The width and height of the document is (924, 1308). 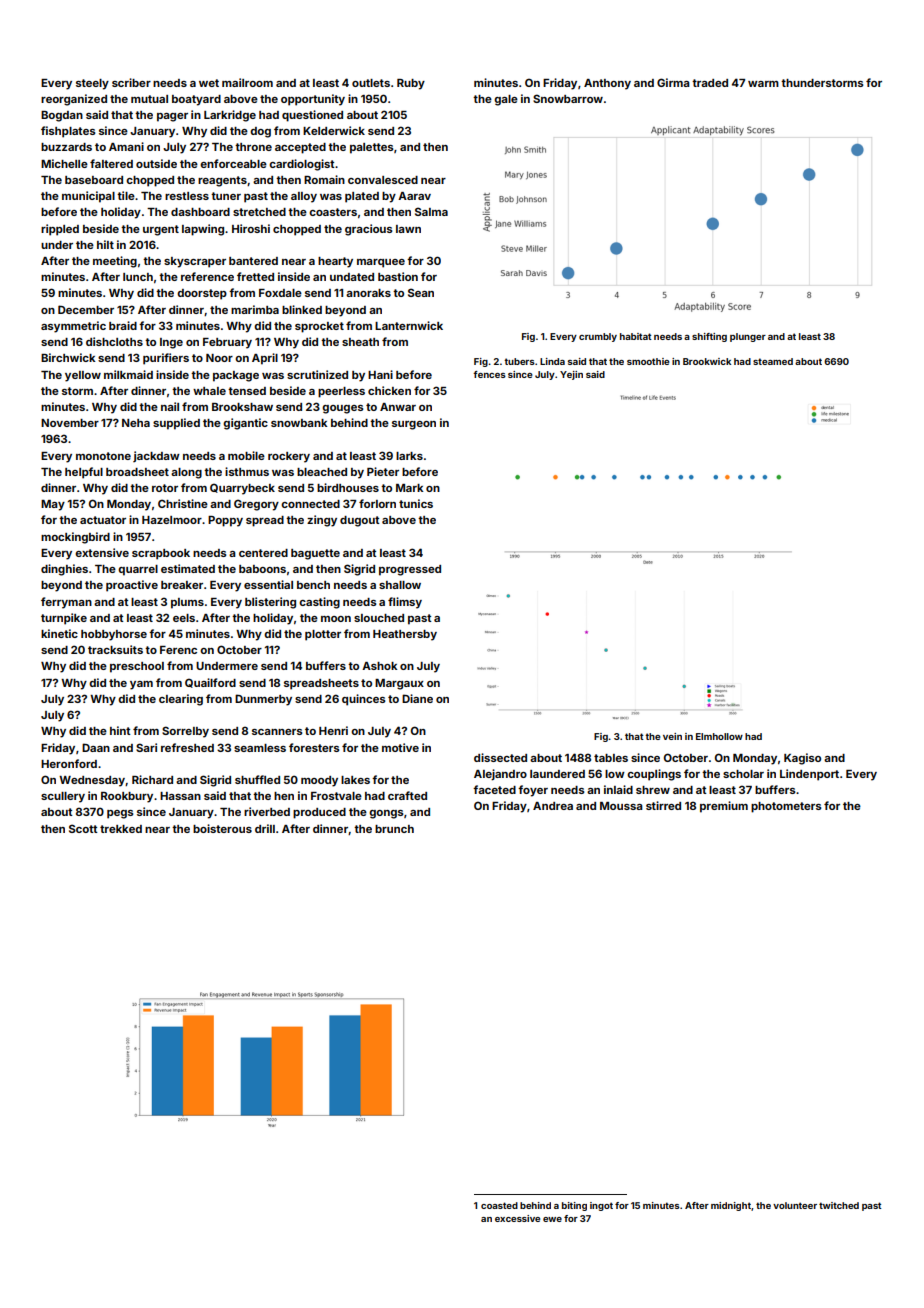 I want to click on plunger, so click(x=748, y=337).
